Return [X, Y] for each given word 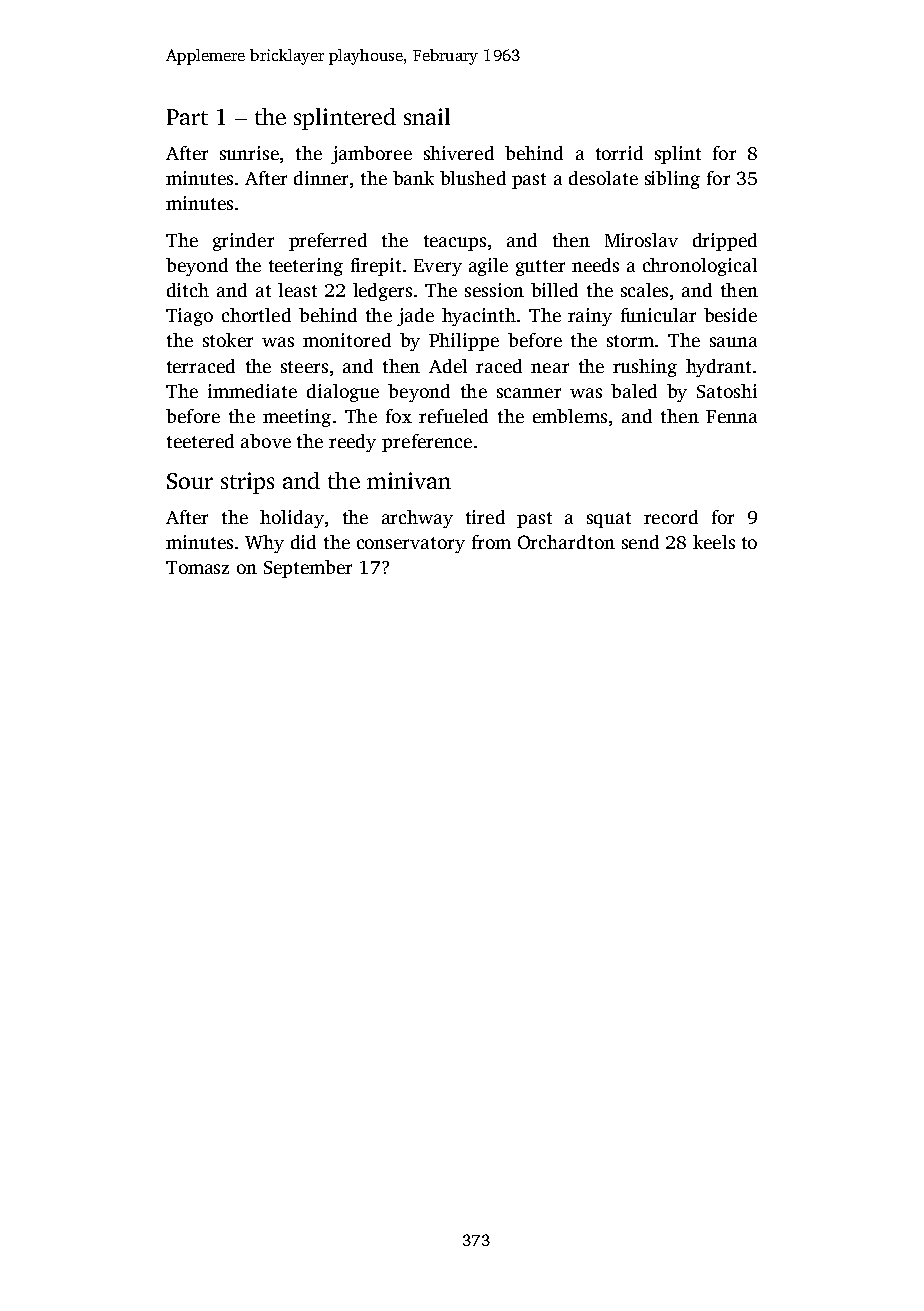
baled [634, 391]
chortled [256, 315]
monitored [347, 340]
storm [630, 341]
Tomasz [197, 567]
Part [187, 117]
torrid [619, 153]
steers [304, 367]
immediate [252, 391]
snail [427, 116]
